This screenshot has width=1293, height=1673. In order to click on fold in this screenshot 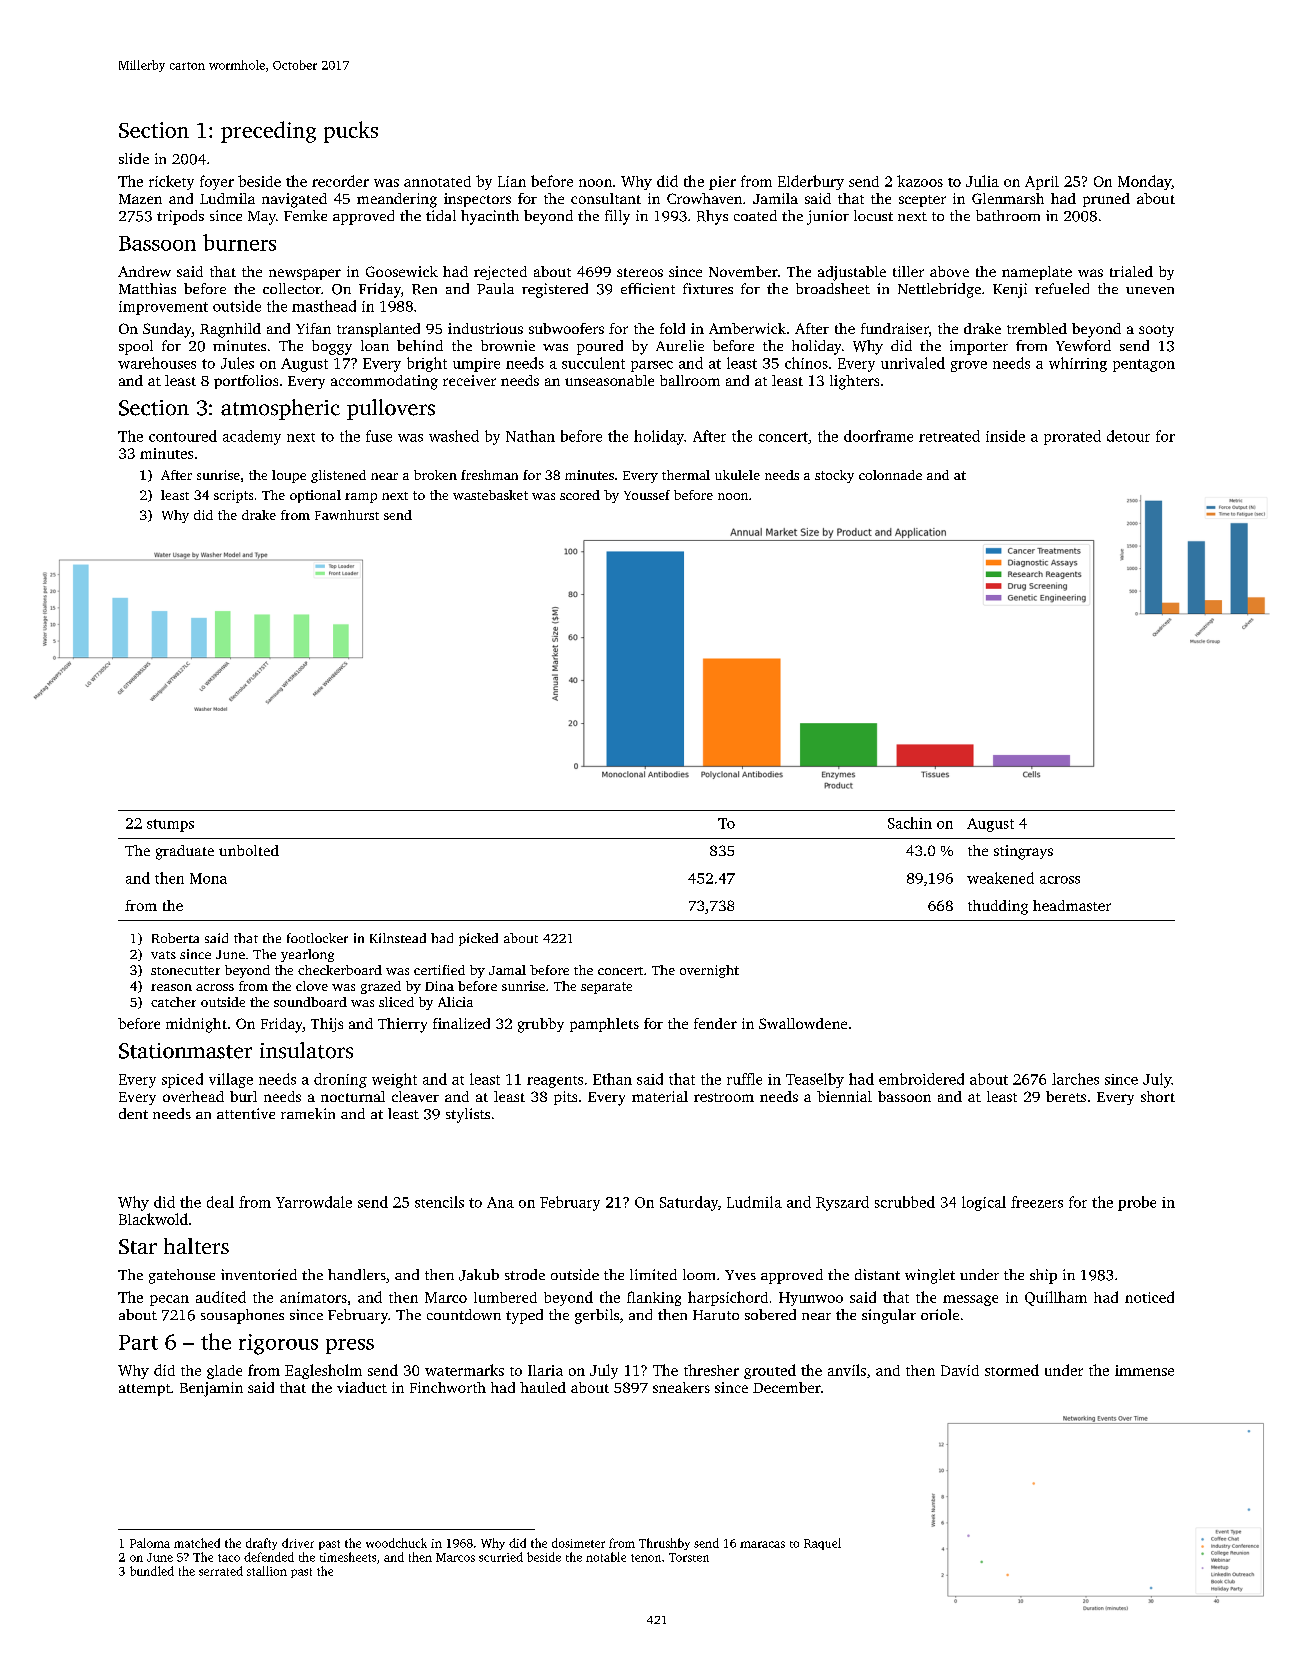, I will do `click(672, 328)`.
